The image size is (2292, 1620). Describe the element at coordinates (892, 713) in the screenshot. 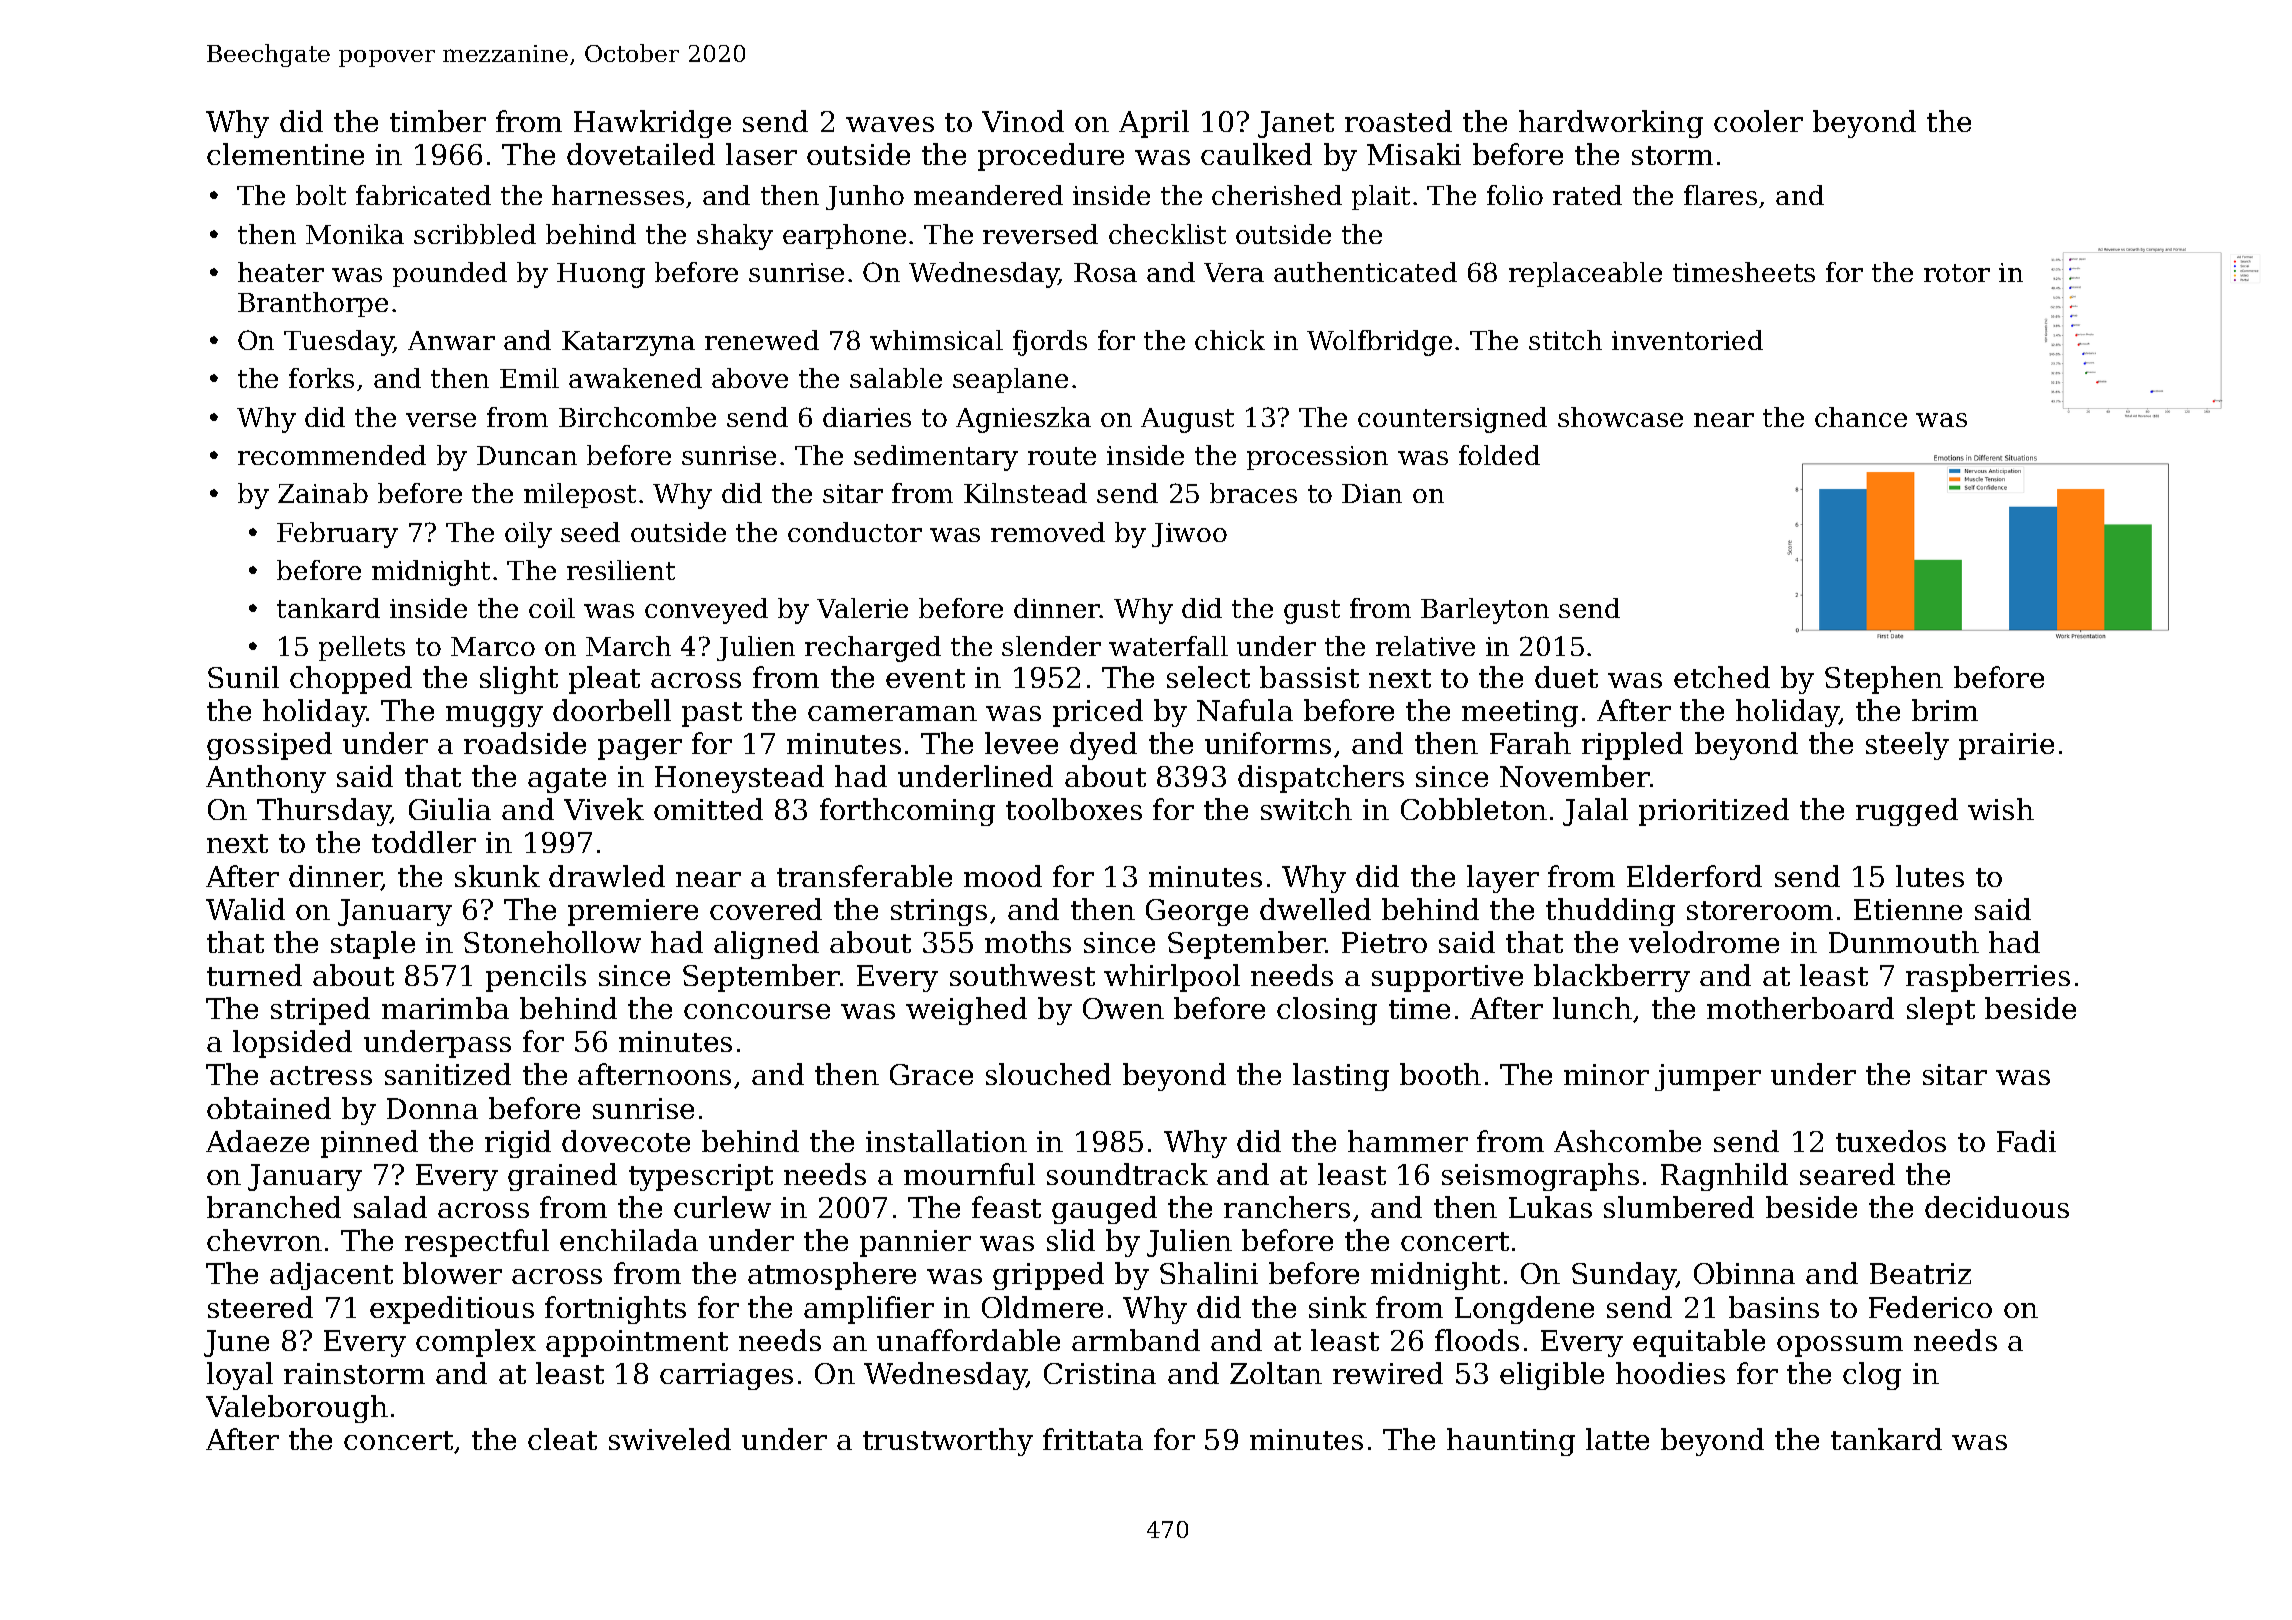

I see `cameraman` at that location.
